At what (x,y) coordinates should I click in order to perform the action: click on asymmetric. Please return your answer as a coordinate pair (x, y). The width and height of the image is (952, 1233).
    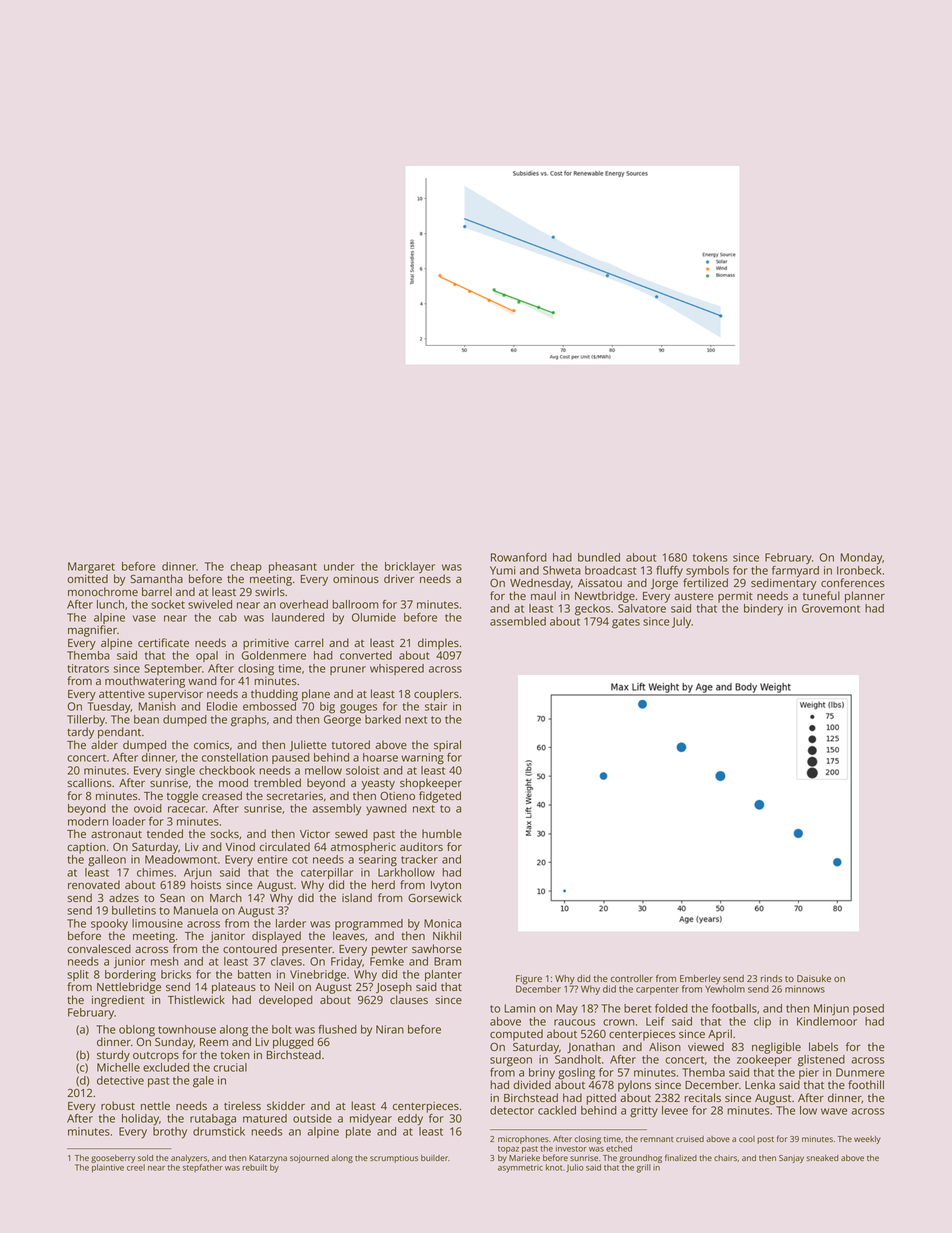
    Looking at the image, I should click on (520, 1168).
